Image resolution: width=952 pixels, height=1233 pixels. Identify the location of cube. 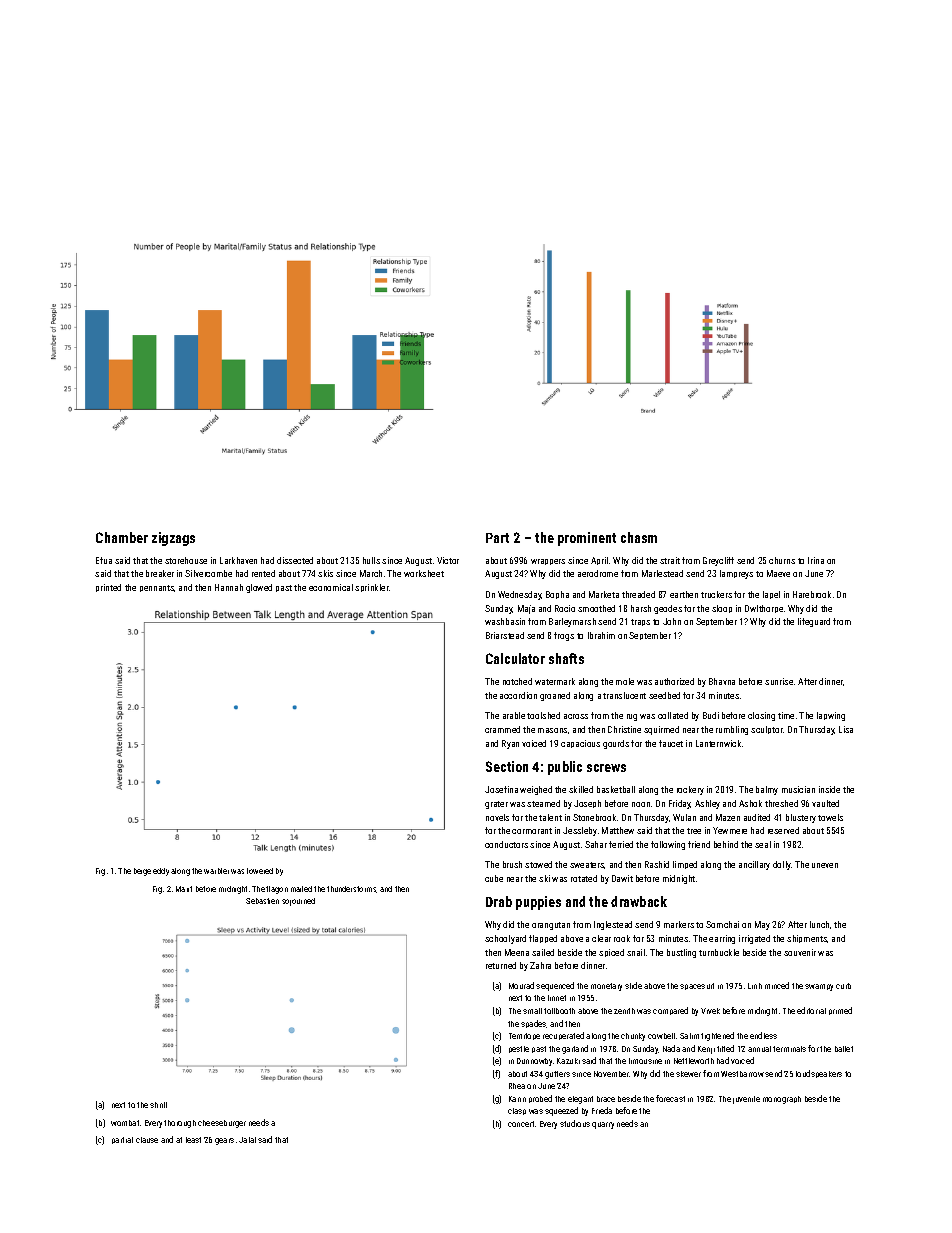
(494, 878).
